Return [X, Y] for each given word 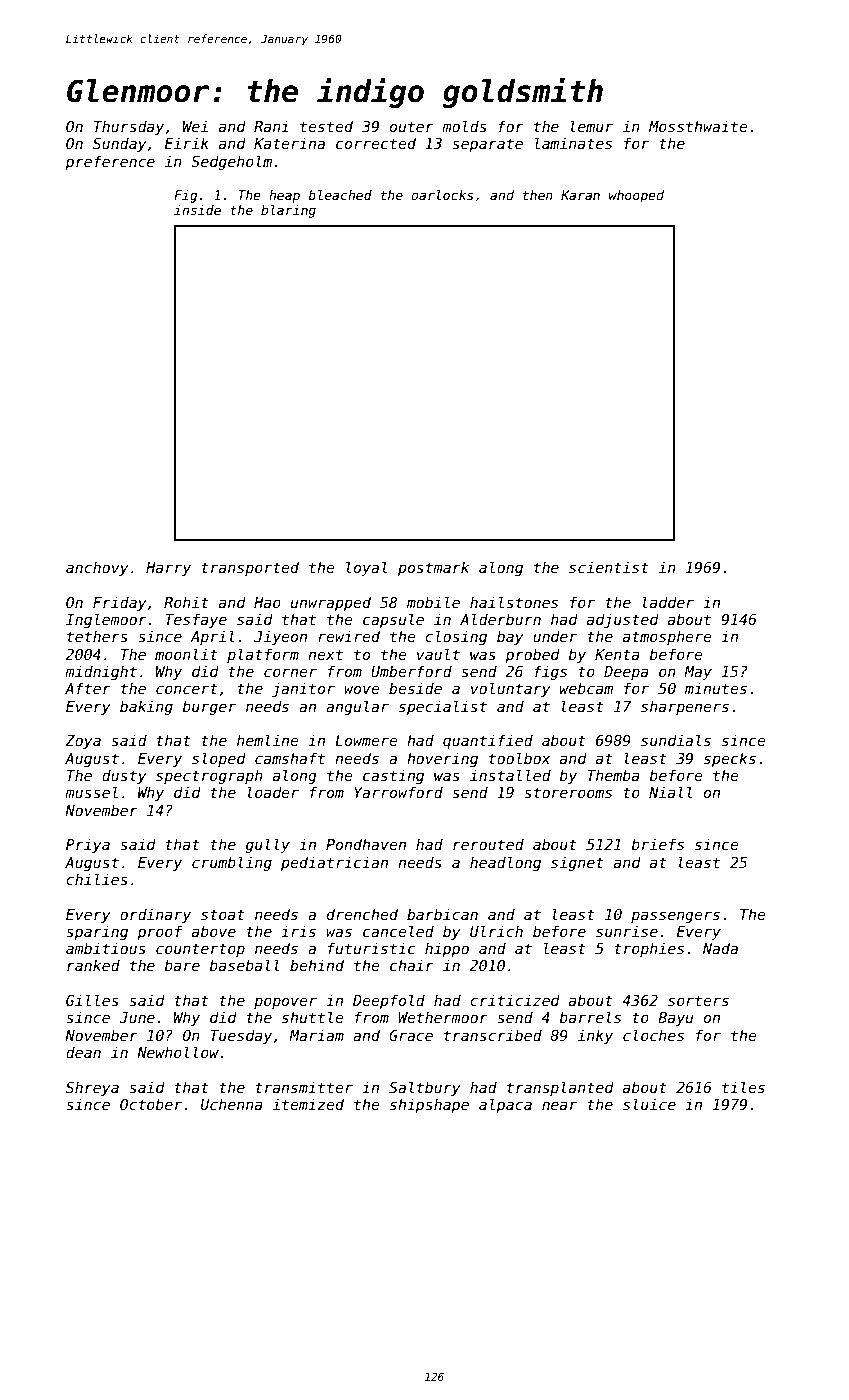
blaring [288, 211]
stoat [223, 914]
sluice [649, 1104]
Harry [168, 569]
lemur [591, 126]
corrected [376, 143]
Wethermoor [443, 1017]
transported [250, 568]
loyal [366, 568]
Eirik [186, 143]
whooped [636, 196]
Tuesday [241, 1036]
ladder [668, 602]
